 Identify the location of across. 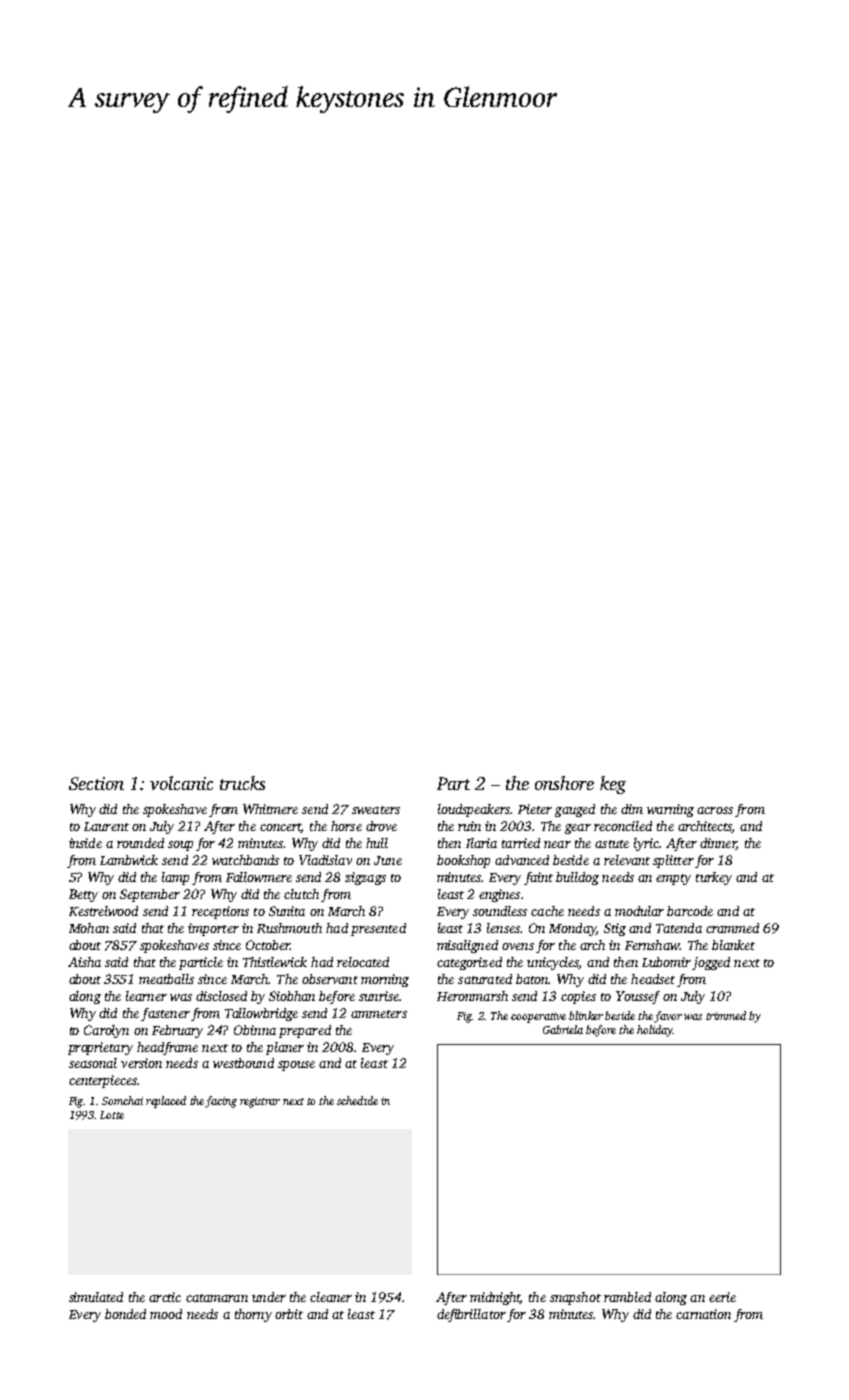
(715, 810).
